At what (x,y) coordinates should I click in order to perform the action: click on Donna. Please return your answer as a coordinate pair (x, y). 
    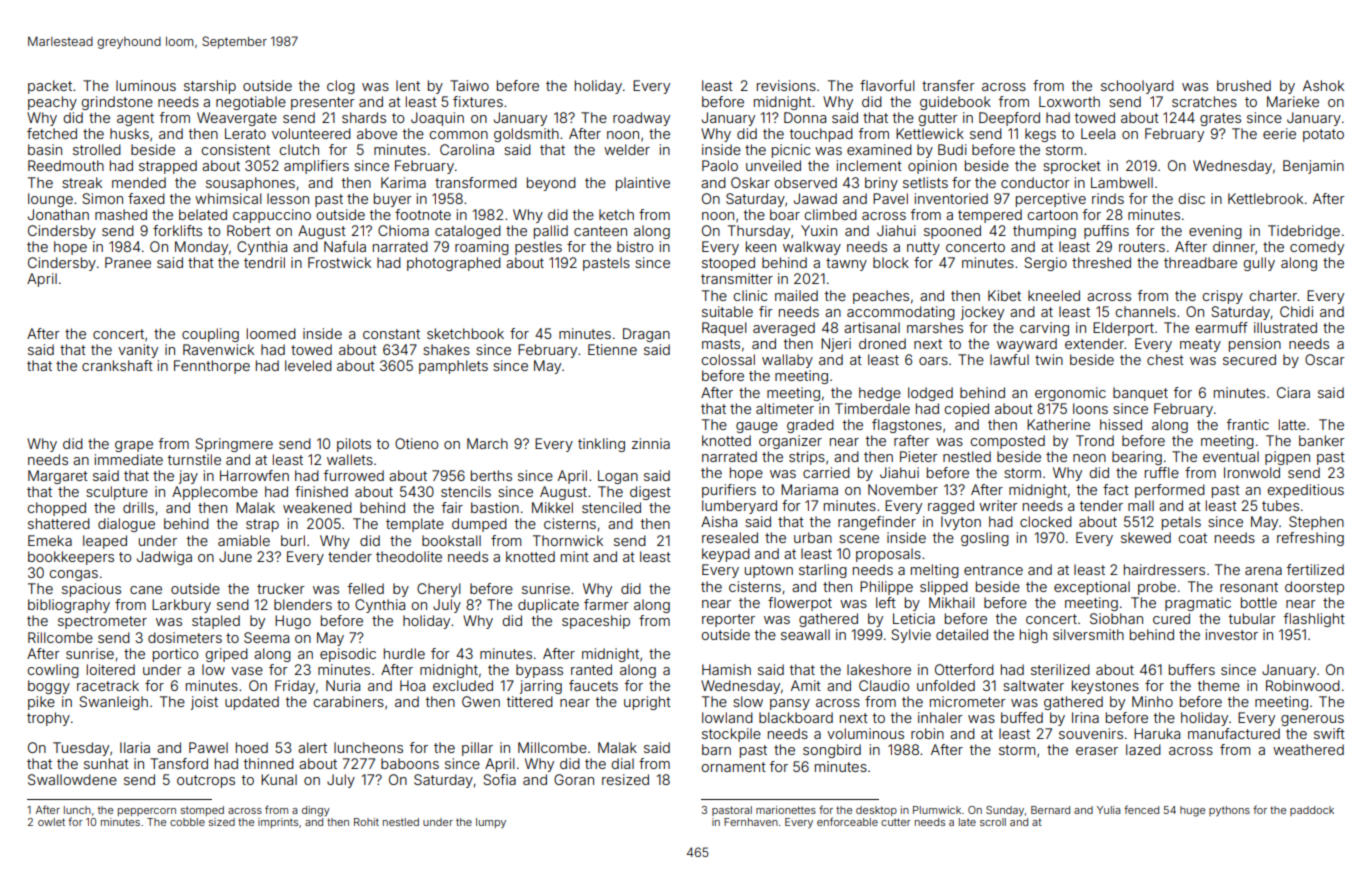
    Looking at the image, I should click on (805, 117).
